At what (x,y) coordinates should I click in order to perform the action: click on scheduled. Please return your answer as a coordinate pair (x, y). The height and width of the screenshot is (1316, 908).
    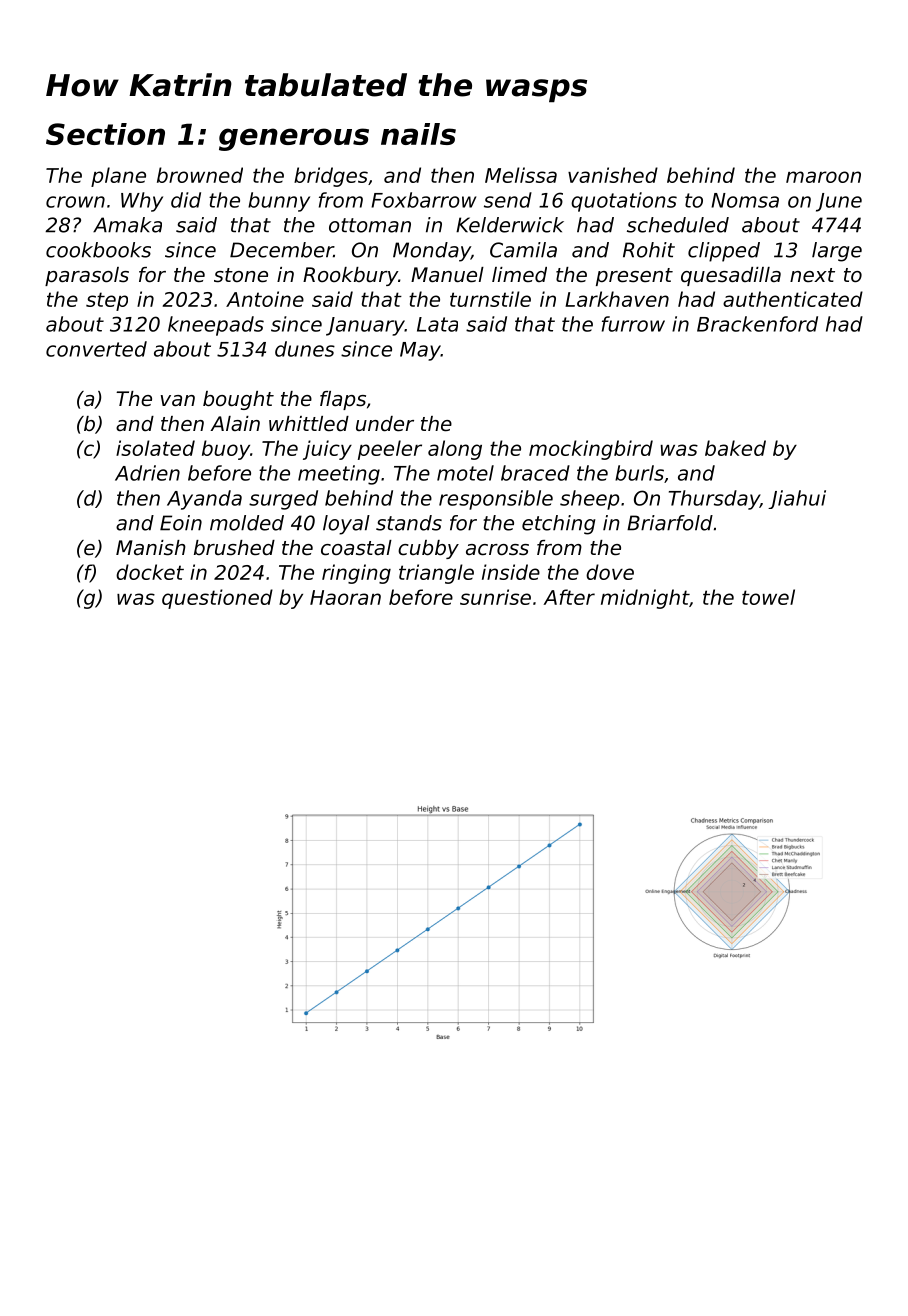
    Looking at the image, I should click on (678, 225).
